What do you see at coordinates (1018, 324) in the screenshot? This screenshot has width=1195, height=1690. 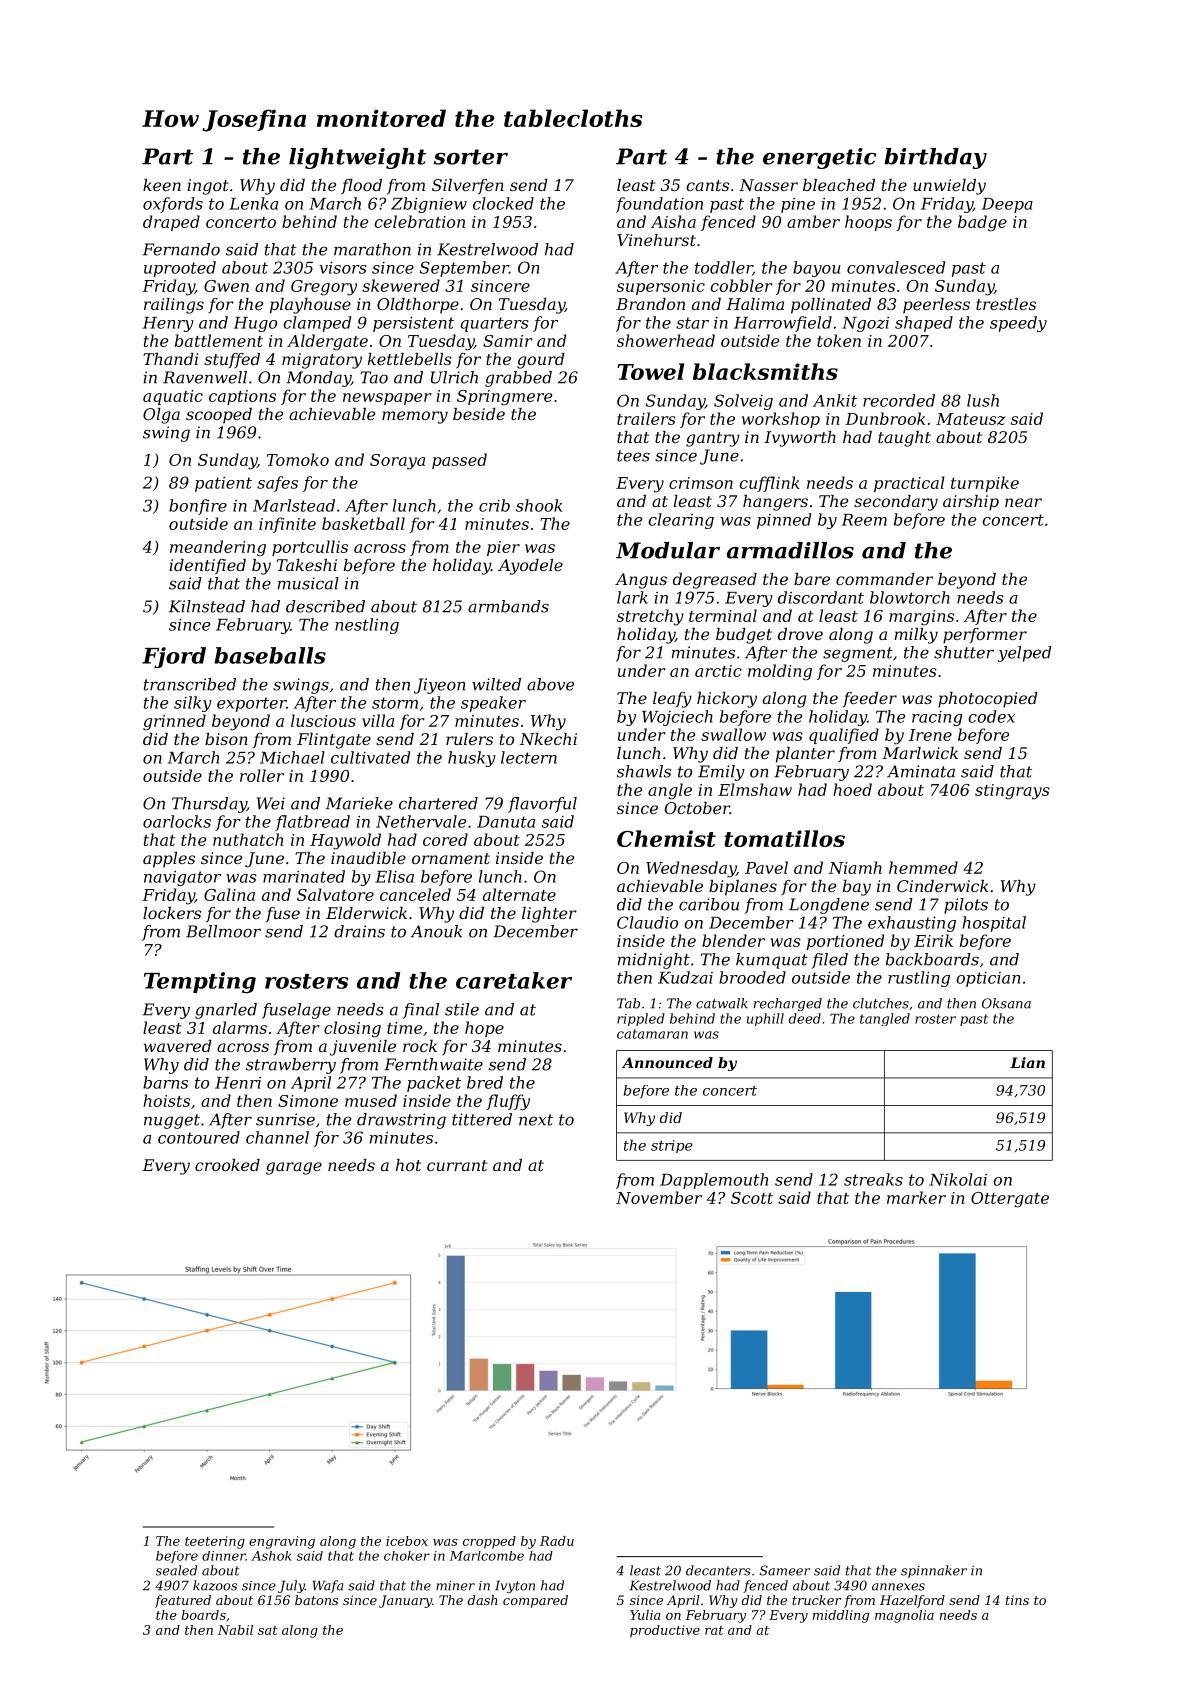 I see `speedy` at bounding box center [1018, 324].
